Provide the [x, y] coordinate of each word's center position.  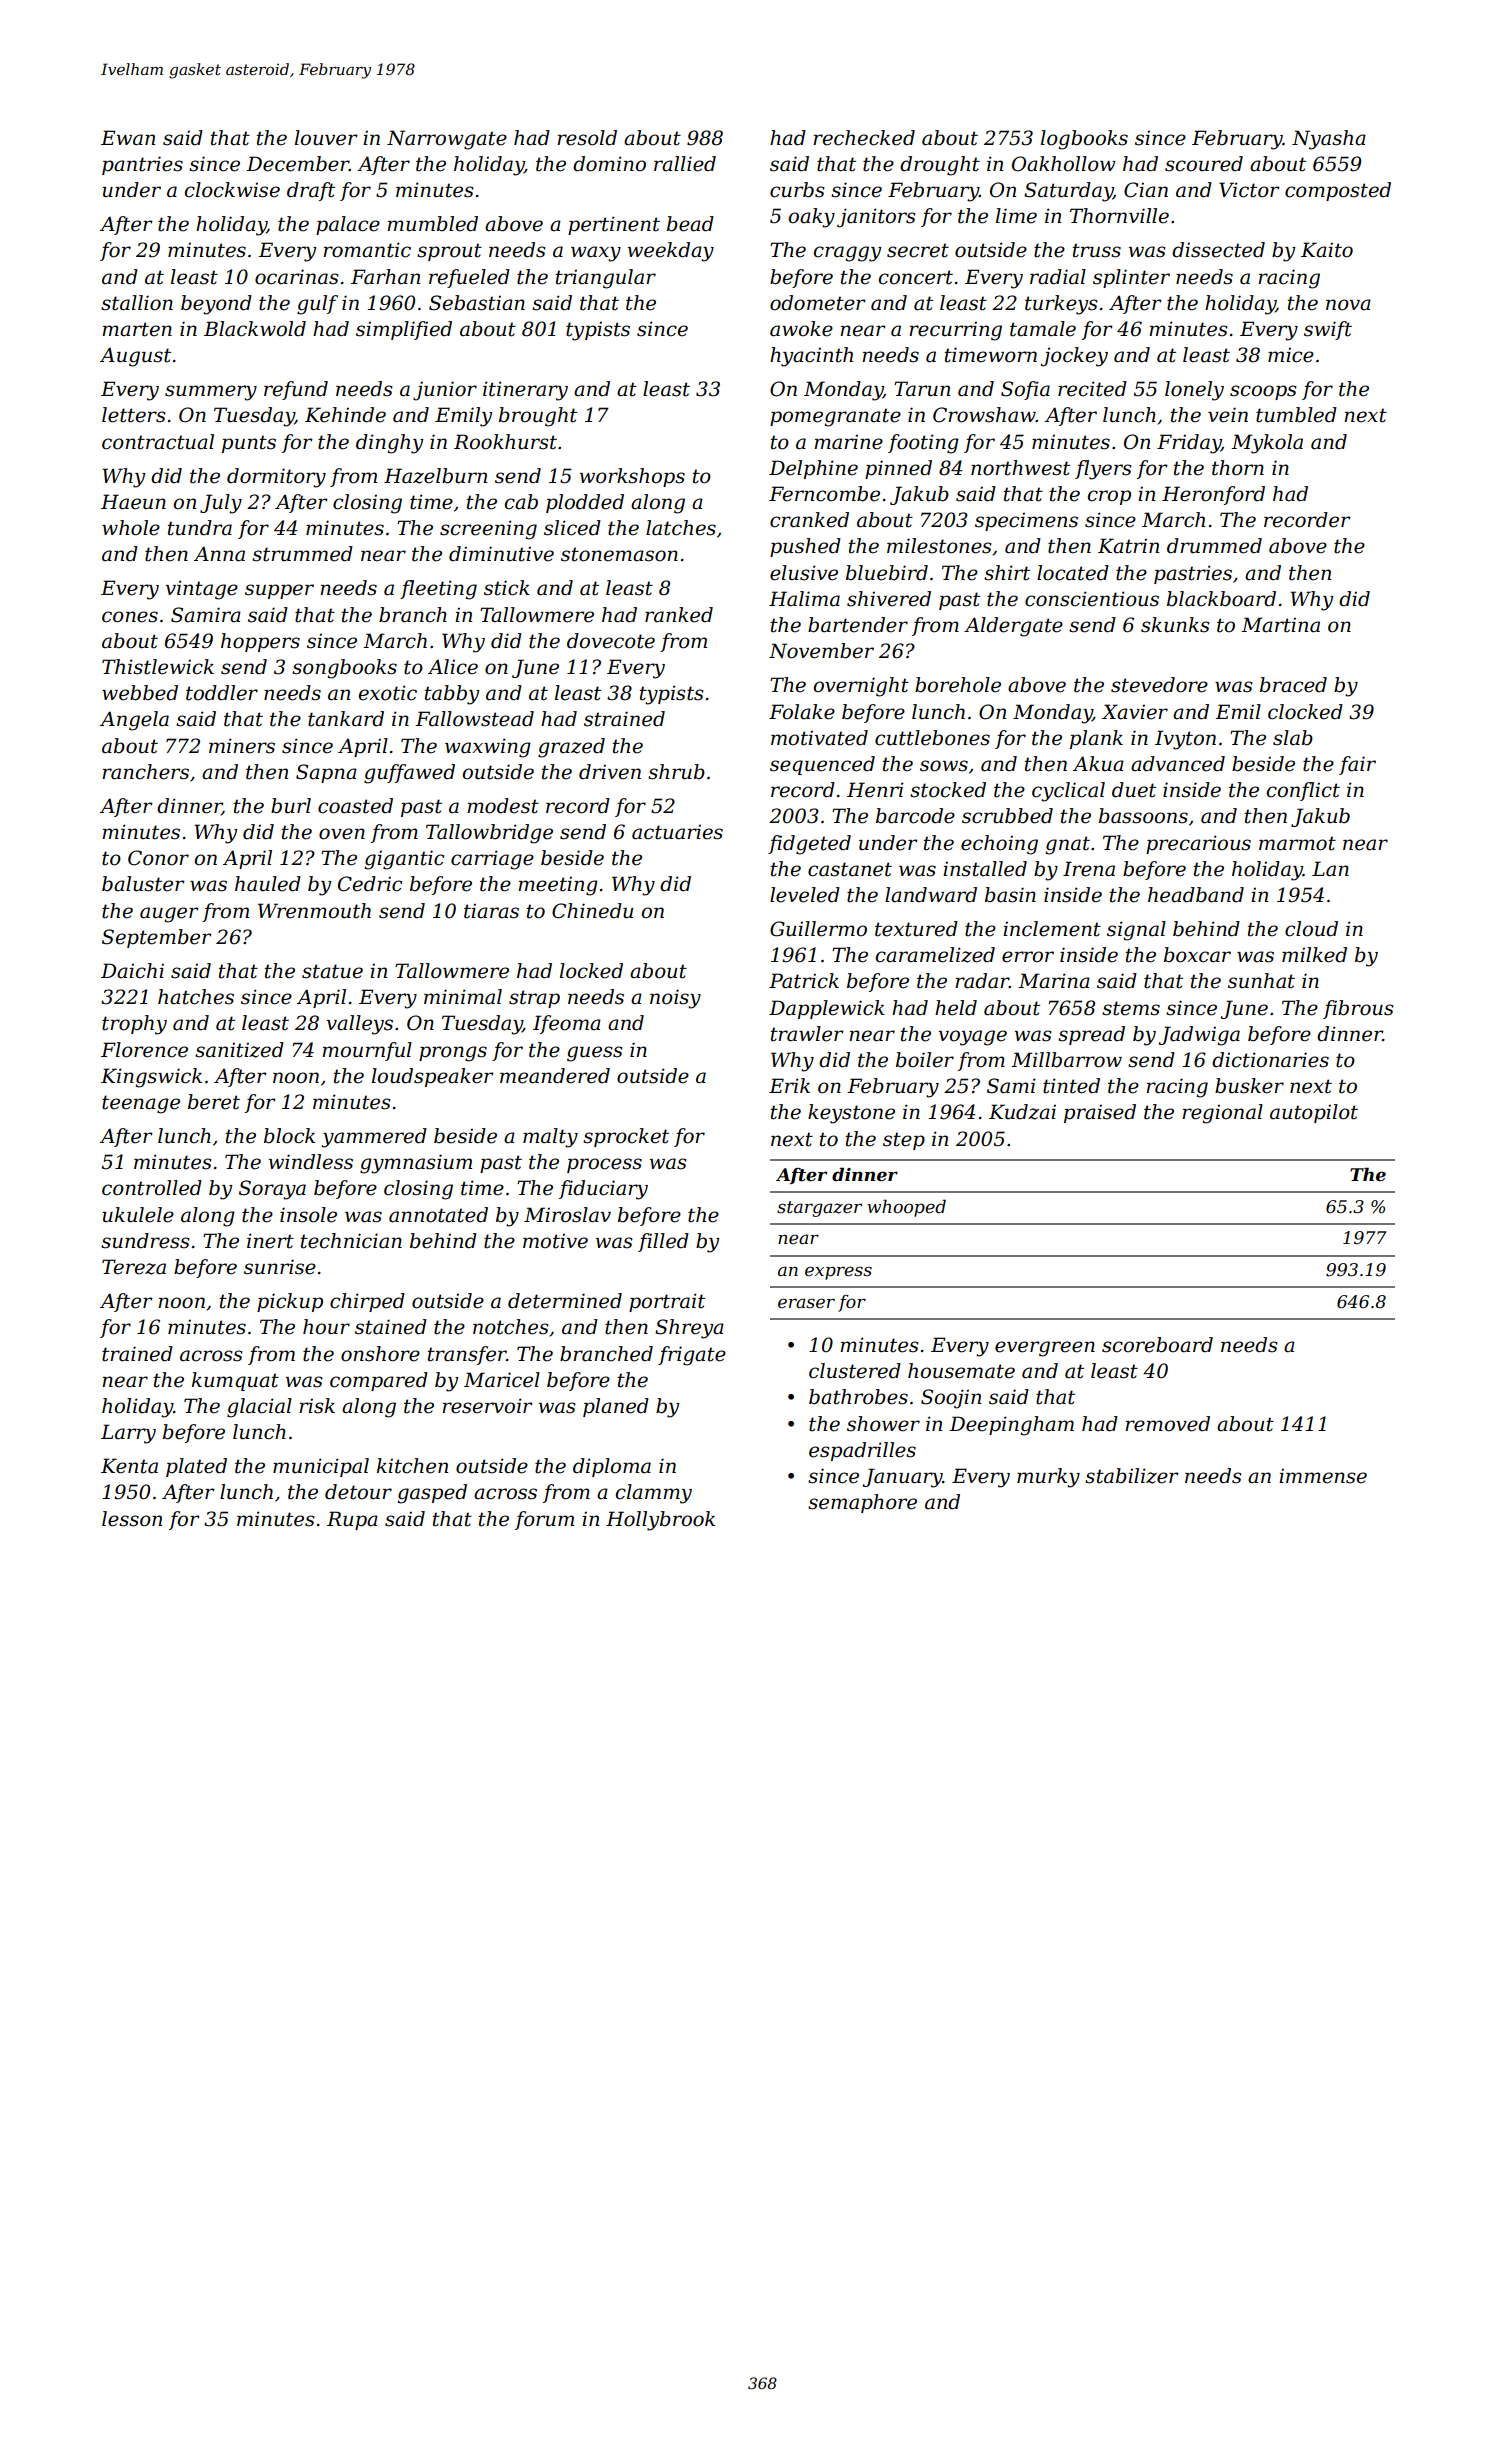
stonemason [619, 554]
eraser [806, 1303]
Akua [1098, 764]
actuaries [677, 832]
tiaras [491, 911]
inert [270, 1241]
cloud [1311, 929]
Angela [134, 721]
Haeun [133, 502]
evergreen [1045, 1349]
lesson [132, 1519]
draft [311, 191]
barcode [915, 816]
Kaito [1327, 250]
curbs [797, 190]
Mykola [1267, 444]
